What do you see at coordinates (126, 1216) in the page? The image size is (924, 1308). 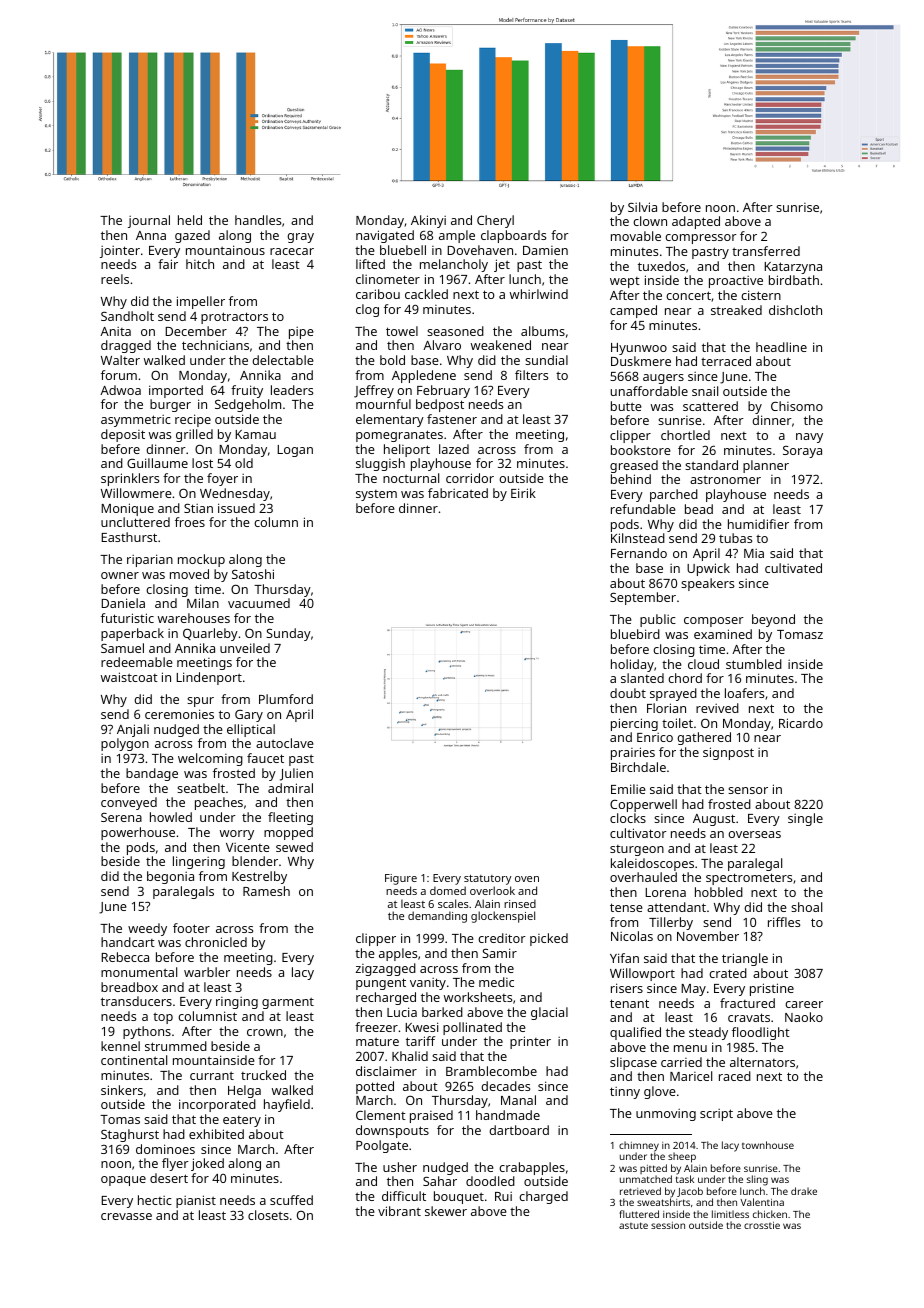 I see `crevasse` at bounding box center [126, 1216].
